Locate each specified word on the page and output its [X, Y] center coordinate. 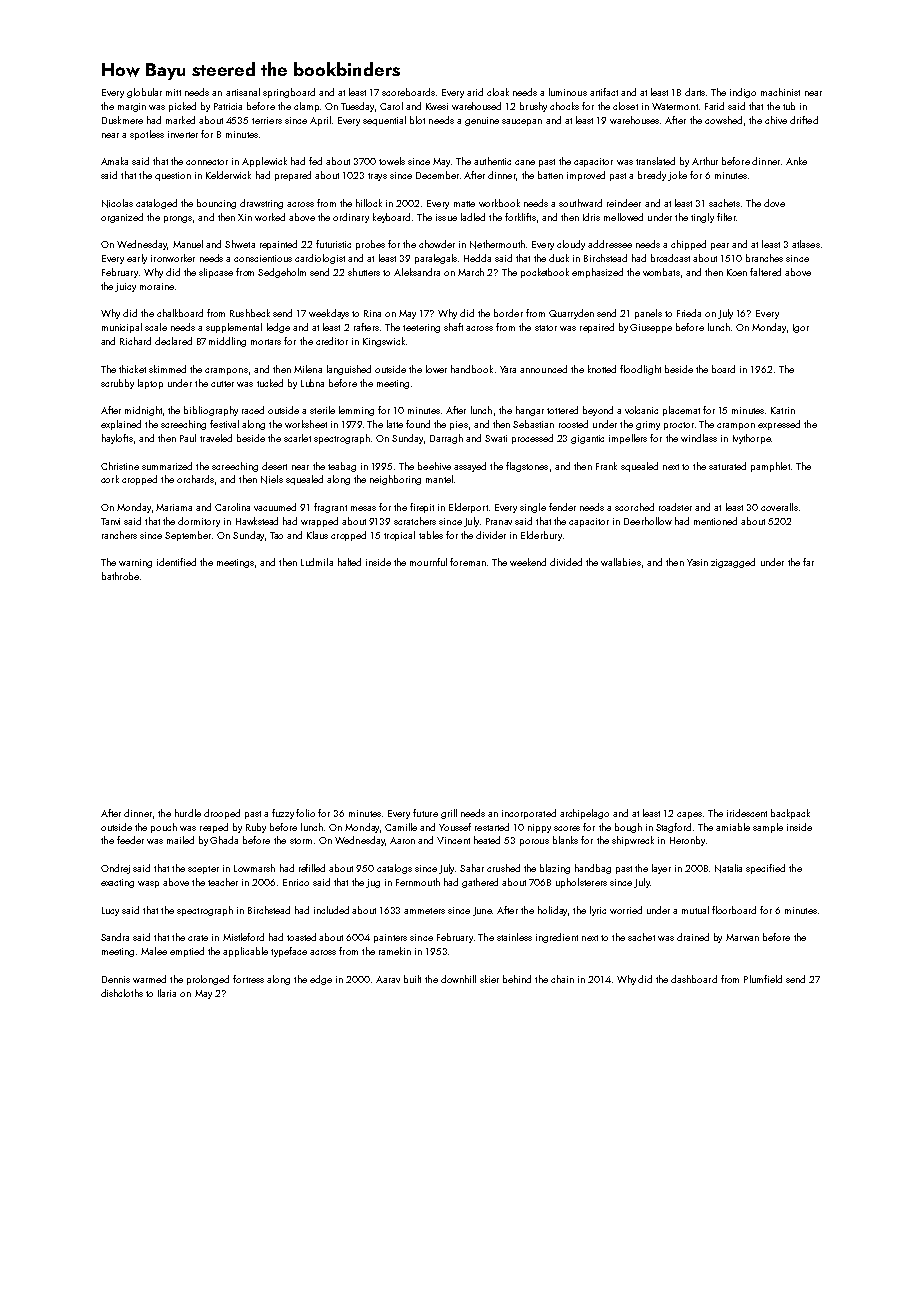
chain [562, 979]
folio [305, 813]
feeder [130, 840]
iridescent [747, 813]
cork [110, 479]
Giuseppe [651, 328]
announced [543, 369]
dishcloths [122, 993]
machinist [780, 92]
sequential [384, 121]
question [173, 176]
